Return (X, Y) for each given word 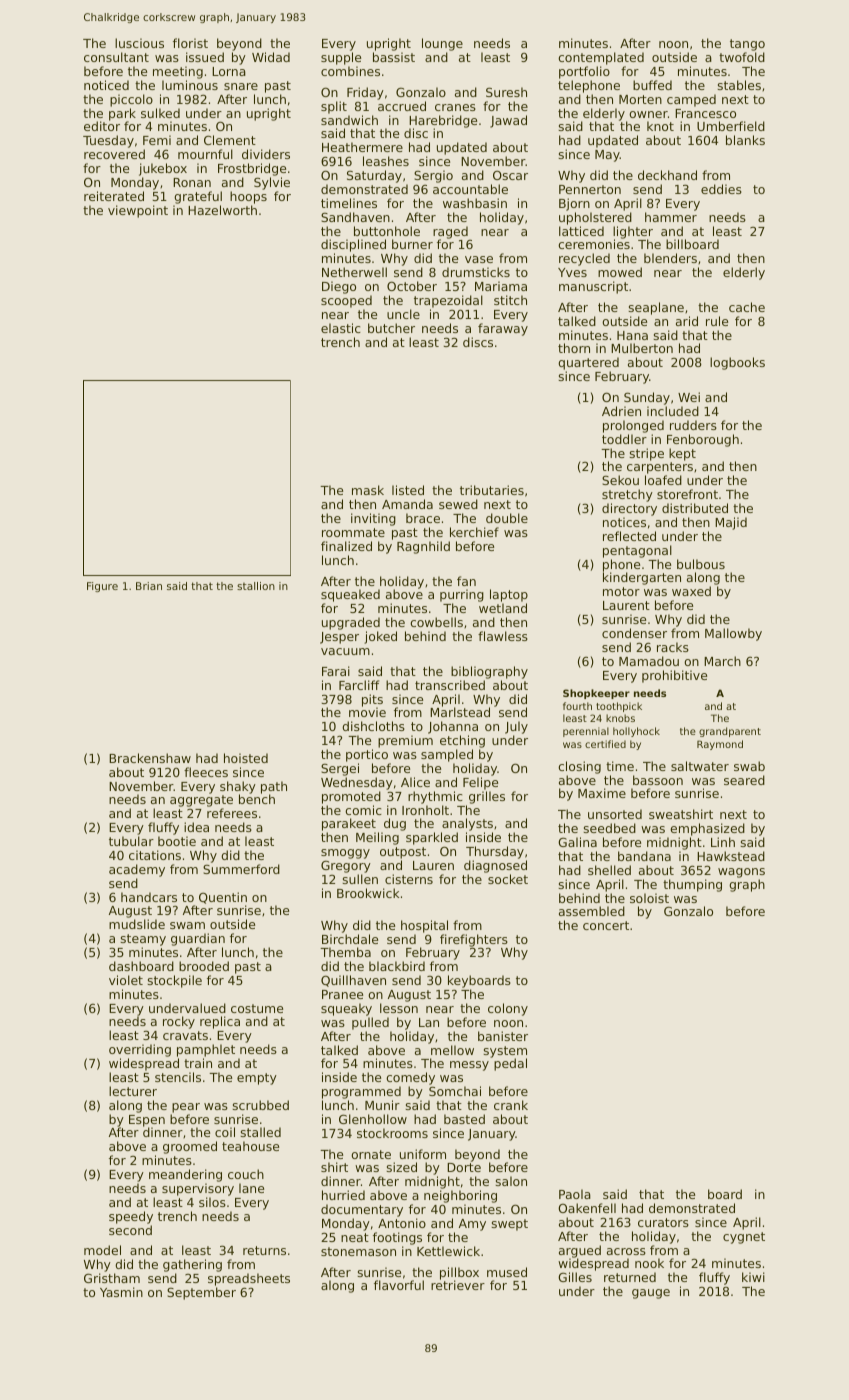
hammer (671, 217)
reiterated (114, 196)
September (201, 1293)
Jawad (508, 121)
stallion (256, 586)
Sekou (620, 480)
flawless (503, 636)
